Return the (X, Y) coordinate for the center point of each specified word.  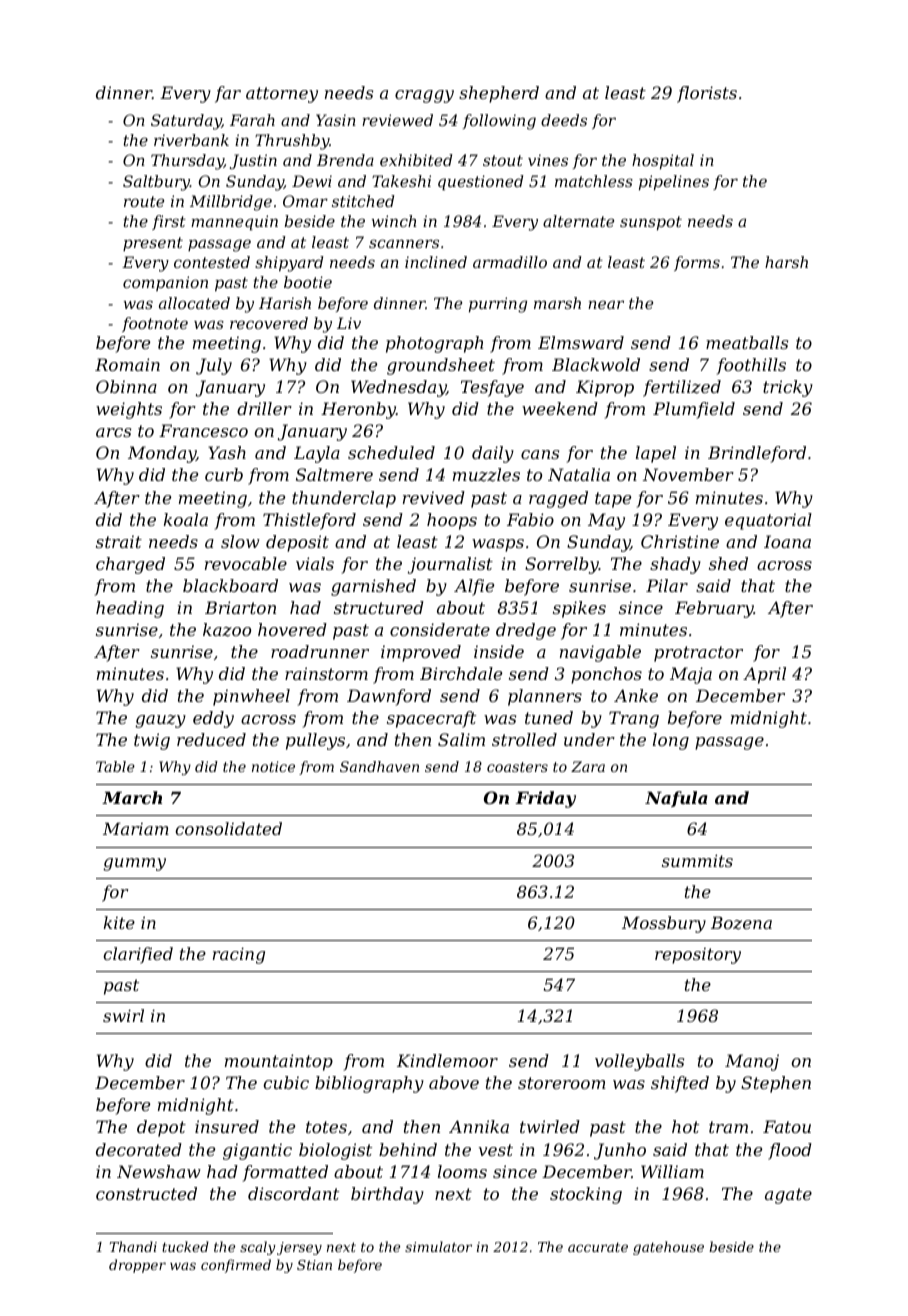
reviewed (397, 120)
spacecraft (431, 719)
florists (707, 94)
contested (212, 262)
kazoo (227, 630)
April (764, 675)
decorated (139, 1149)
